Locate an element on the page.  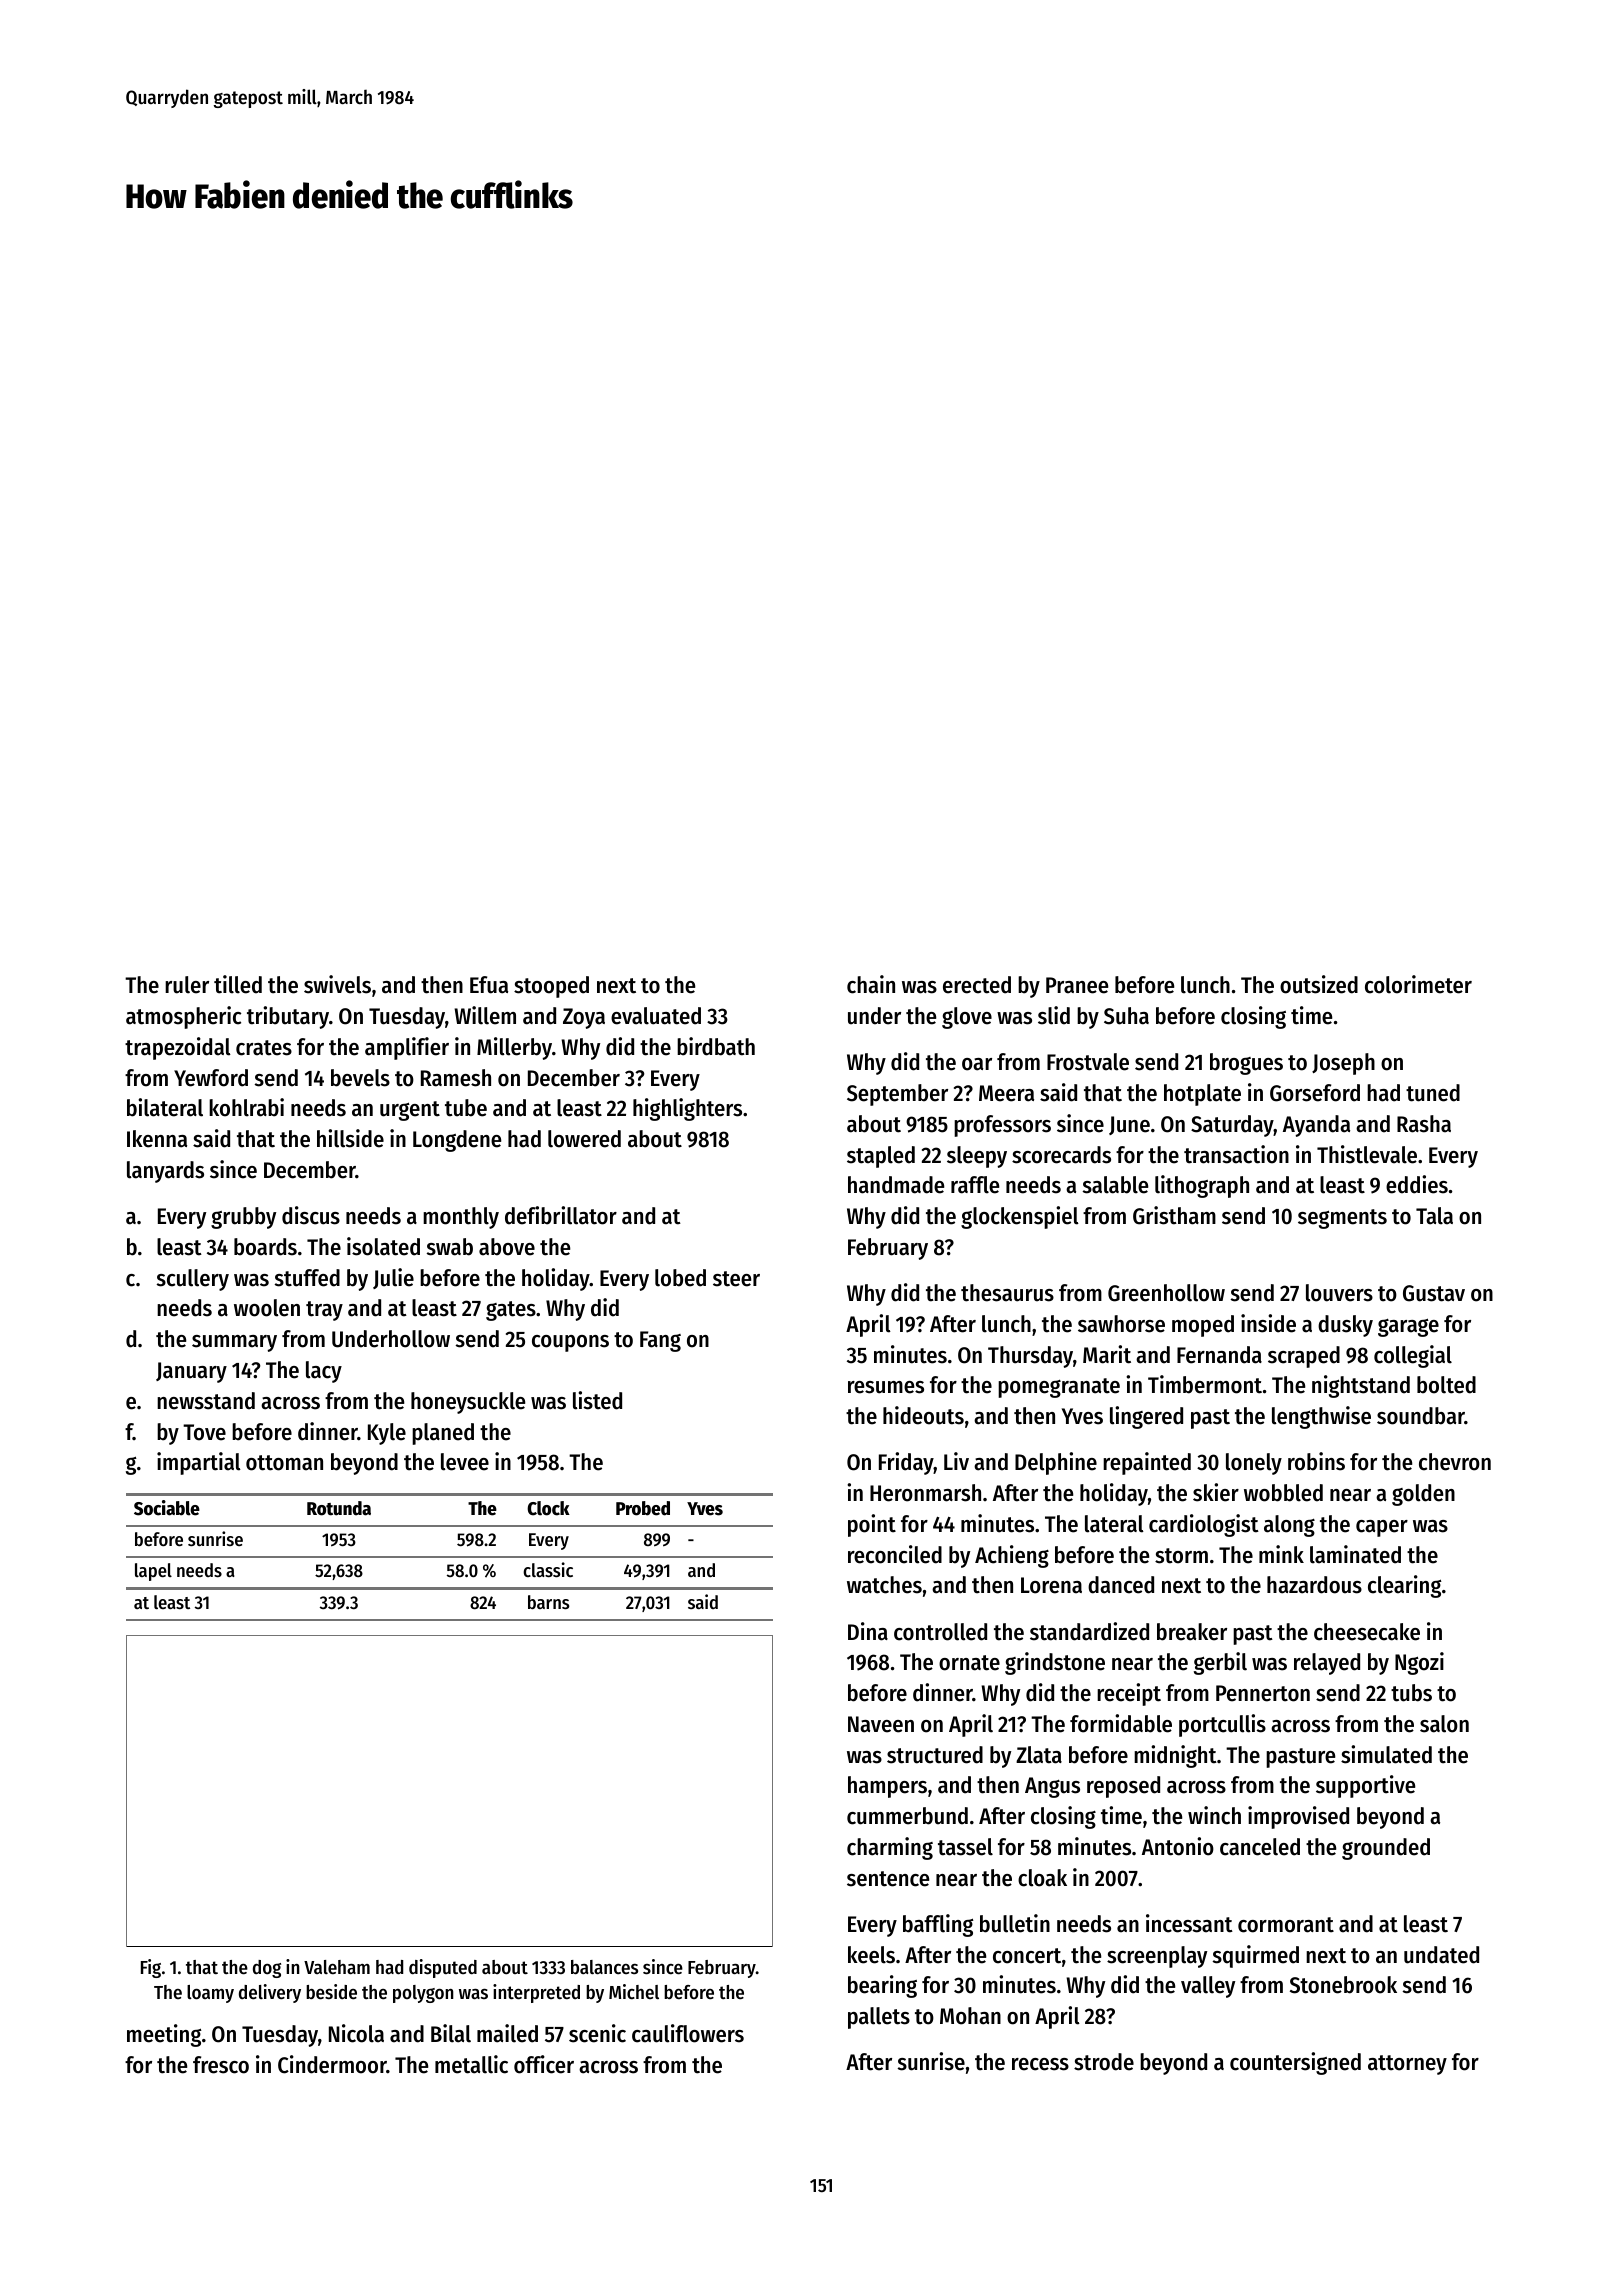
Fig is located at coordinates (151, 1968).
